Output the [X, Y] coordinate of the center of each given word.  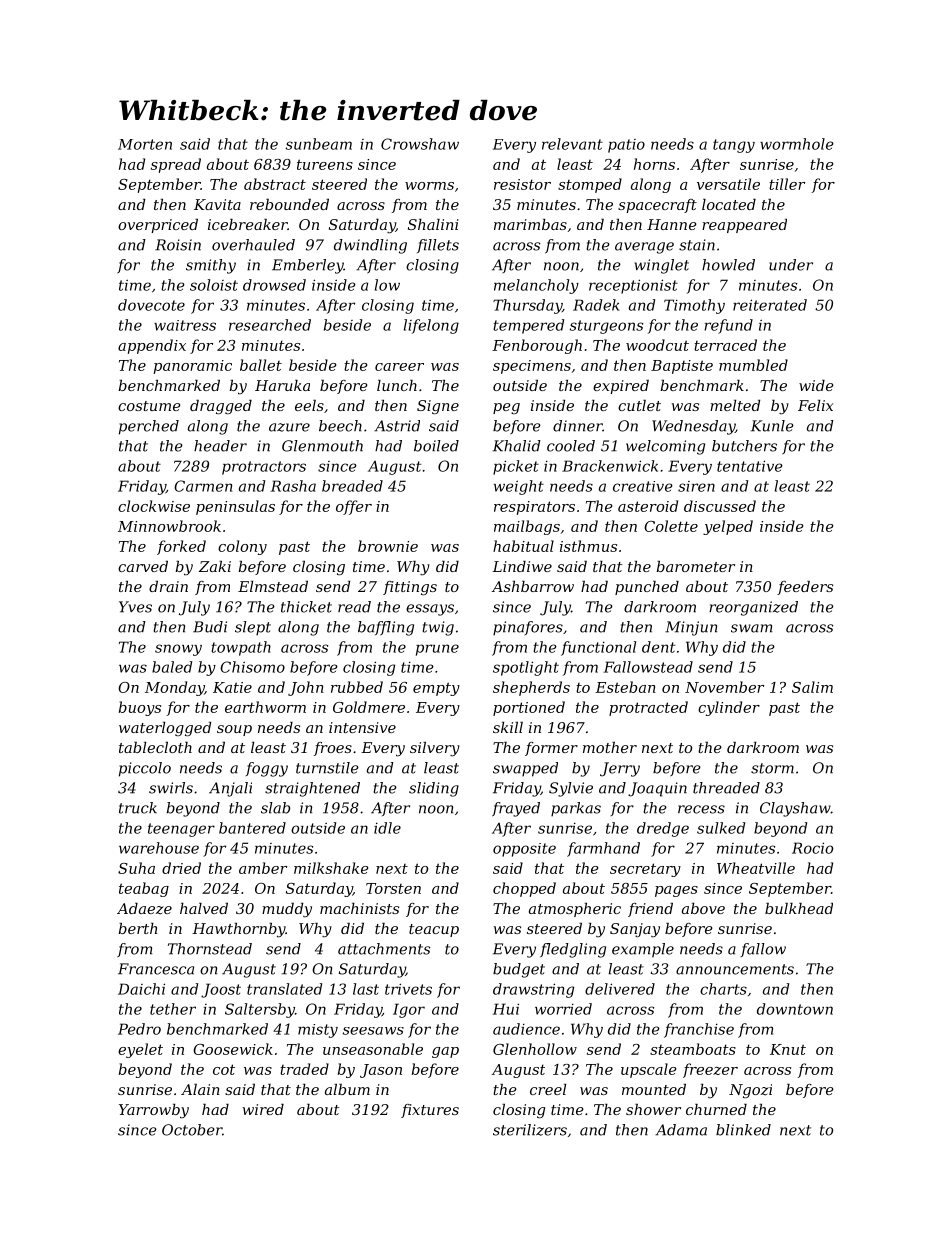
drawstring [533, 990]
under [791, 265]
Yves [135, 607]
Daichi [141, 989]
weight [519, 487]
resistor [522, 184]
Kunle [772, 426]
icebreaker [248, 224]
